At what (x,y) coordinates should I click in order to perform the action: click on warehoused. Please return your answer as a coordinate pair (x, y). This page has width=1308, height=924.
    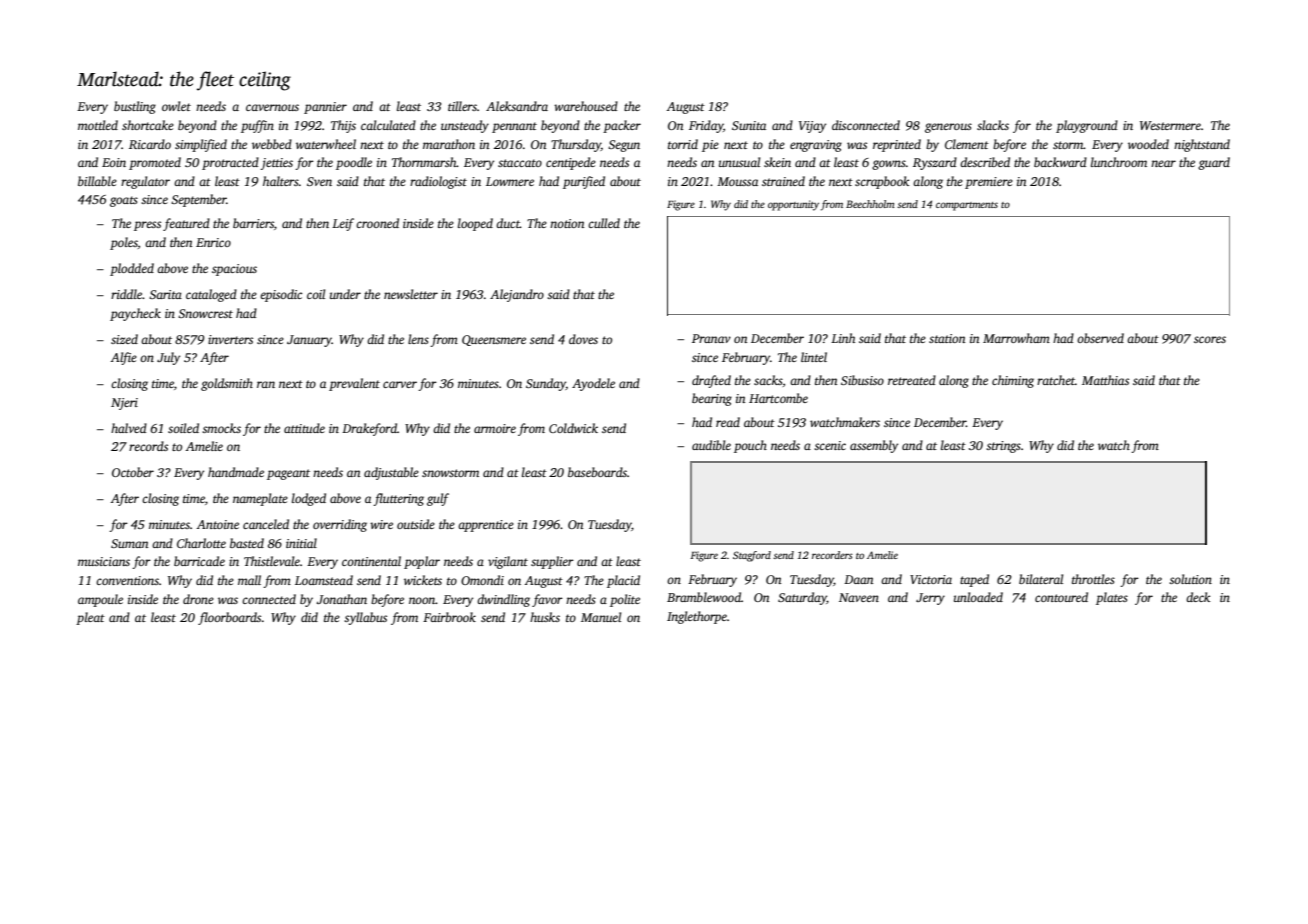
    Looking at the image, I should click on (586, 106).
